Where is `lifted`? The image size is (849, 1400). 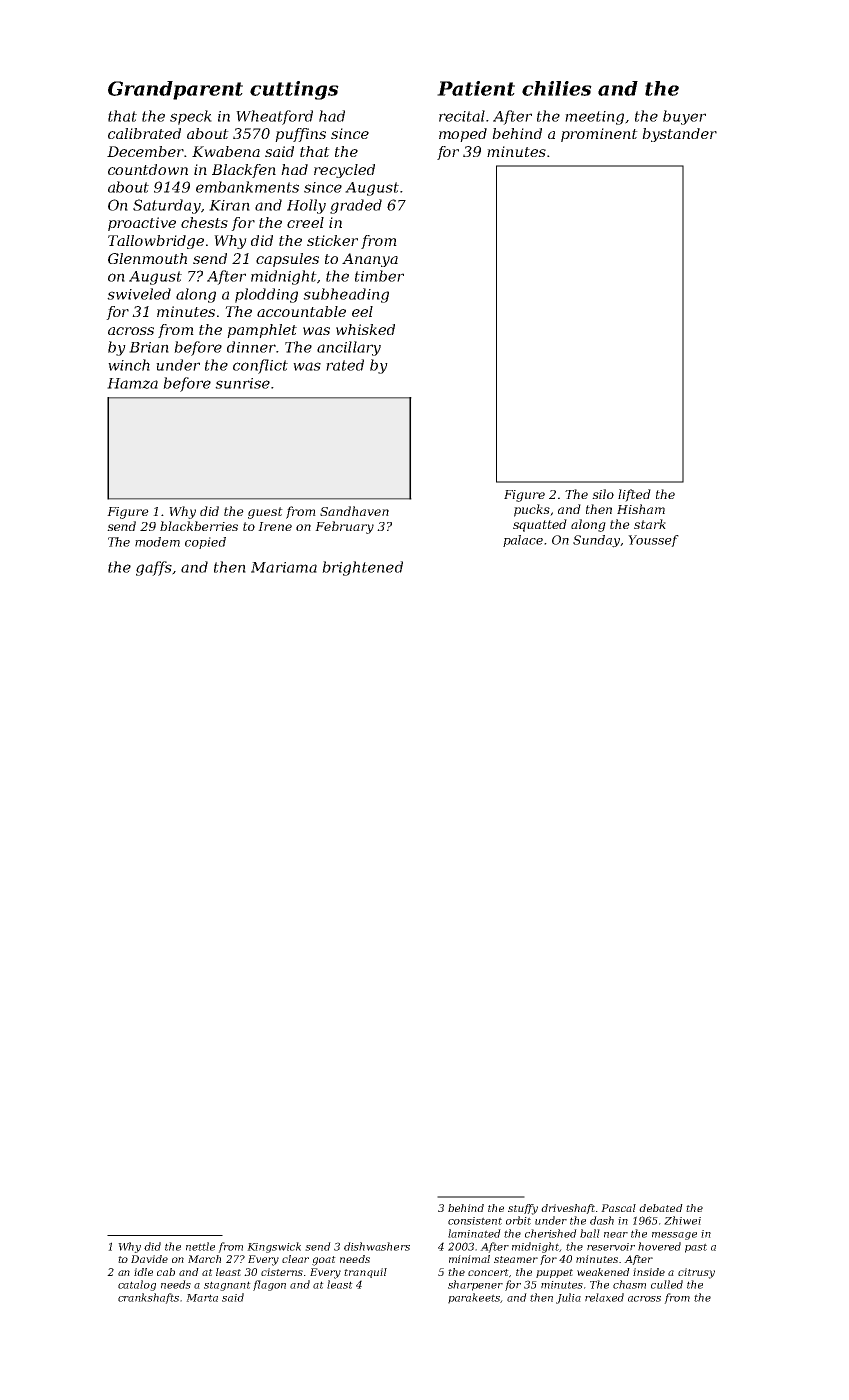
lifted is located at coordinates (634, 495).
